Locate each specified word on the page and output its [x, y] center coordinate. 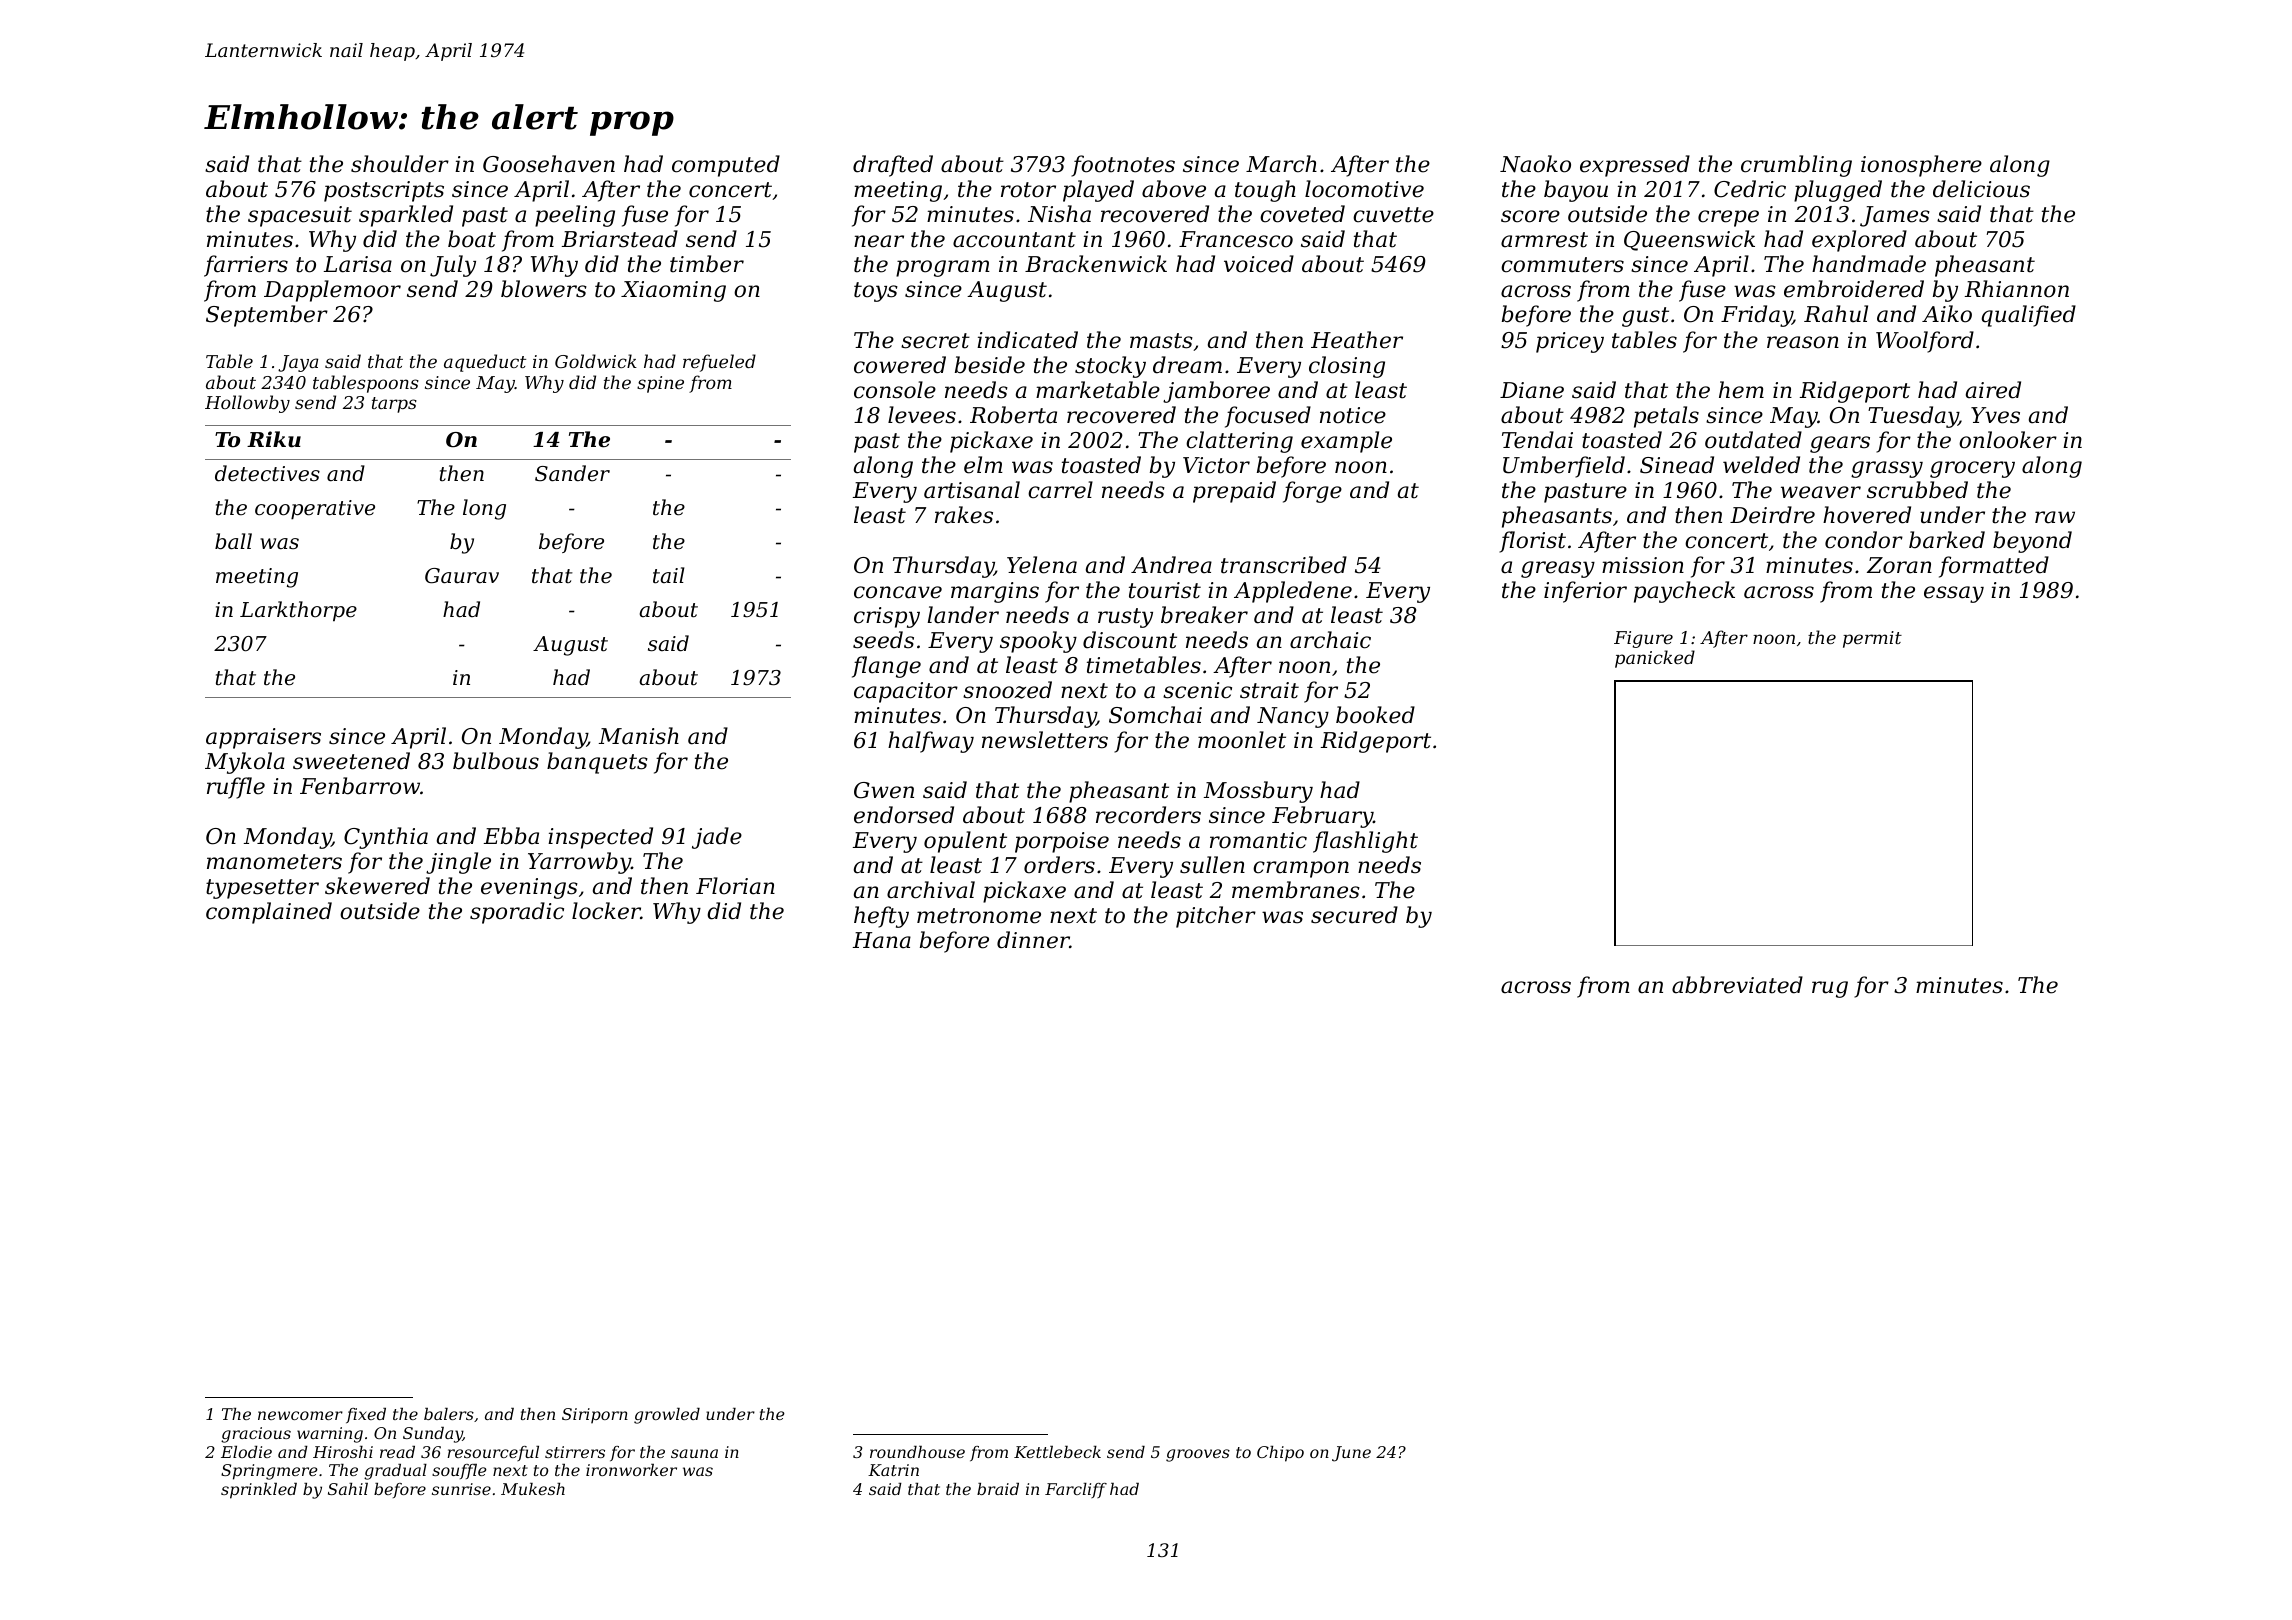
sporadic [517, 913]
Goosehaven [549, 164]
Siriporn [595, 1416]
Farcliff [1076, 1490]
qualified [2029, 316]
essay [1954, 594]
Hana [882, 940]
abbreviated [1737, 985]
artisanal [972, 490]
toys [876, 292]
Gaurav [462, 576]
